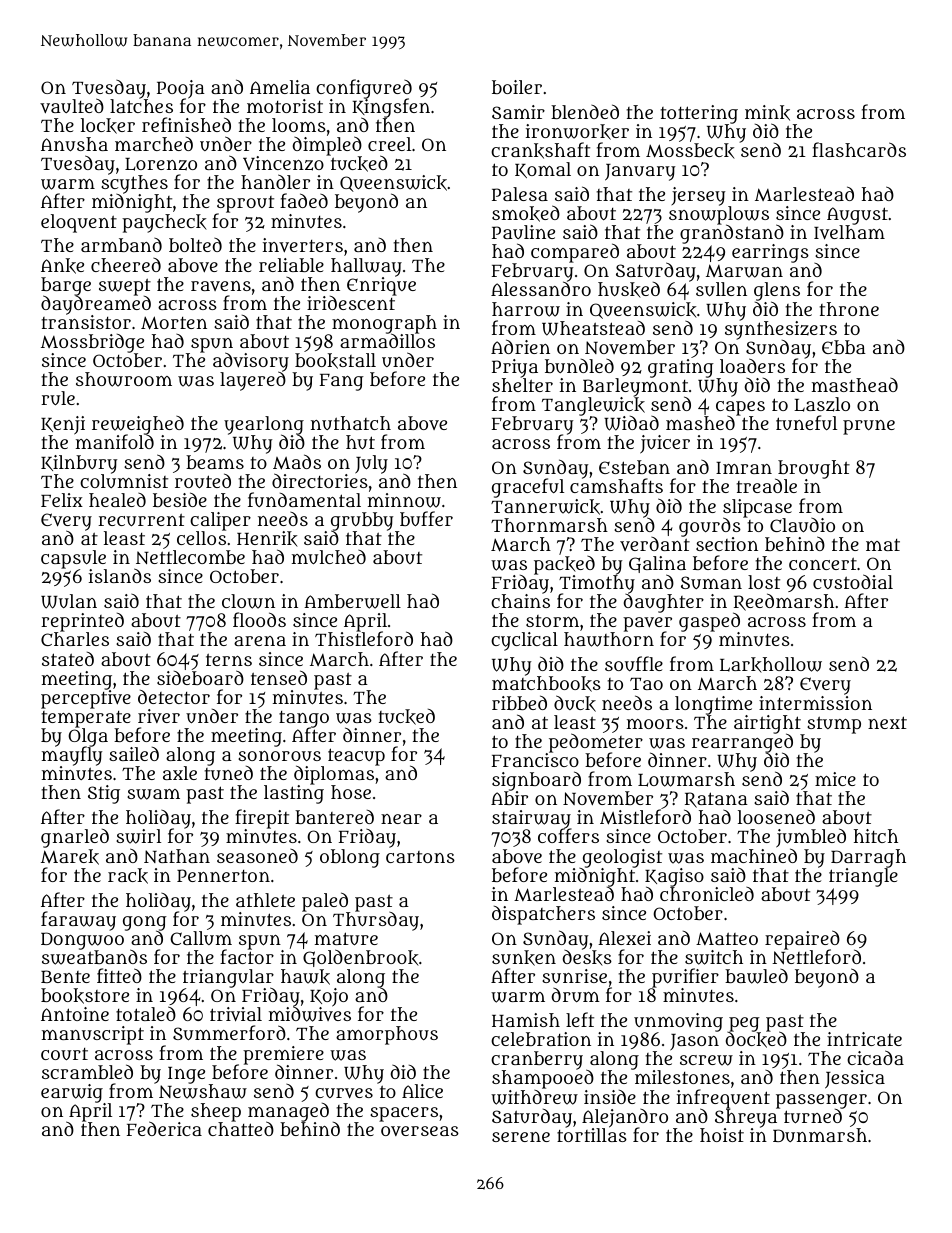  I want to click on rearranged, so click(742, 743).
